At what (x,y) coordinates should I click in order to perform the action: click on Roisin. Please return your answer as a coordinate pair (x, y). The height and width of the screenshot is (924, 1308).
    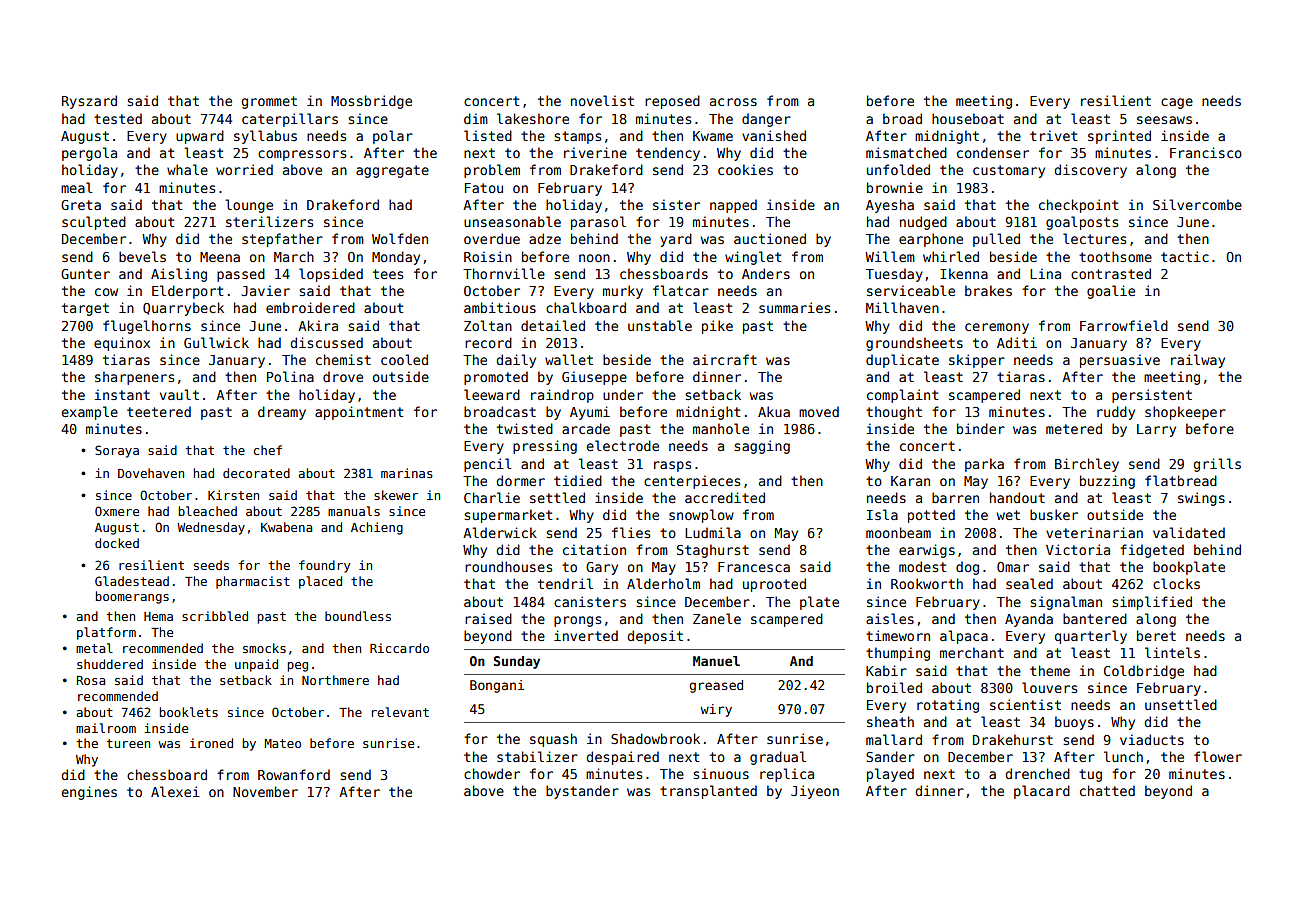
    Looking at the image, I should click on (488, 256).
